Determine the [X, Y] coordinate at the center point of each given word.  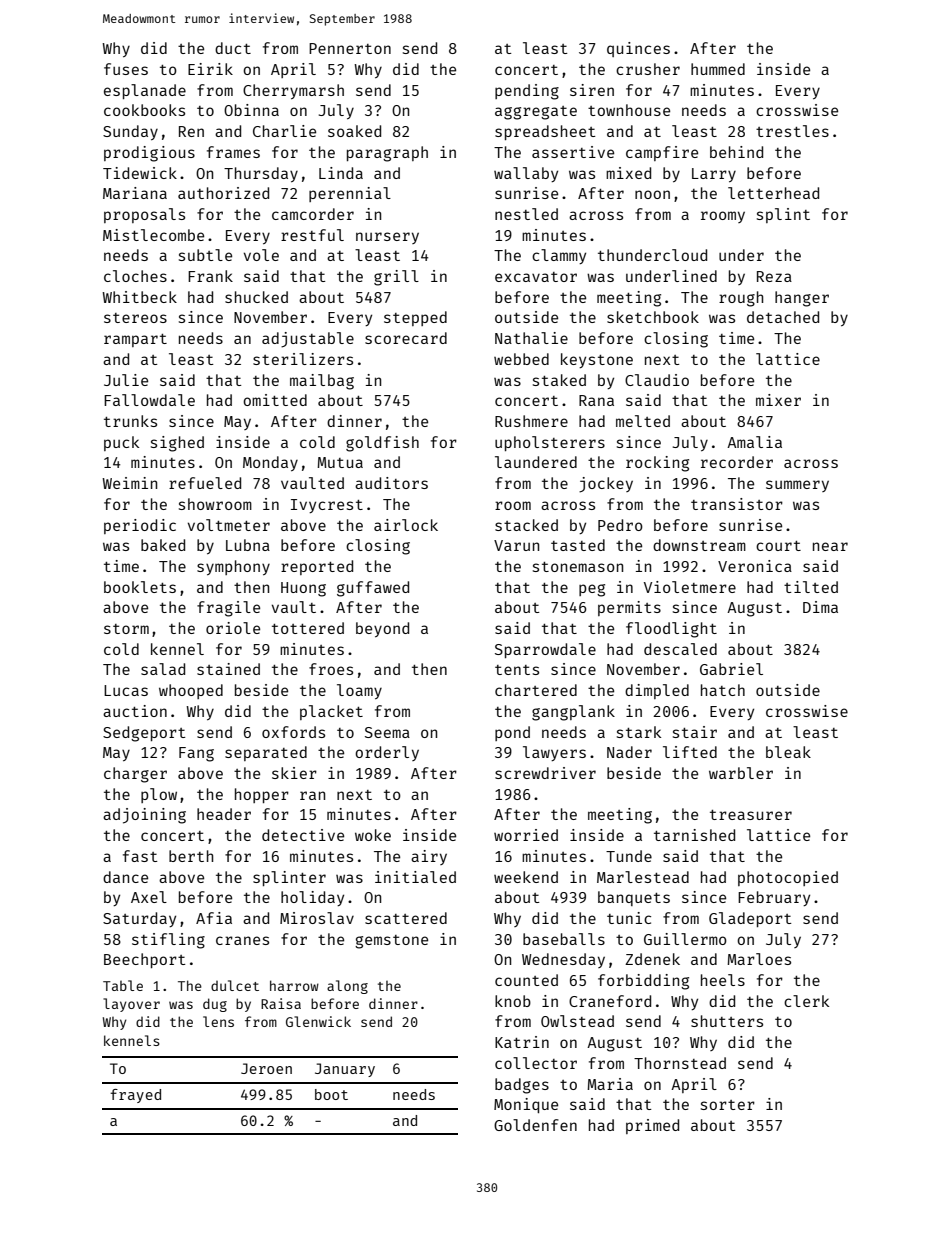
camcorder [313, 214]
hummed [718, 69]
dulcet [235, 985]
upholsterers [550, 443]
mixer [778, 400]
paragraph [387, 154]
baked [163, 545]
